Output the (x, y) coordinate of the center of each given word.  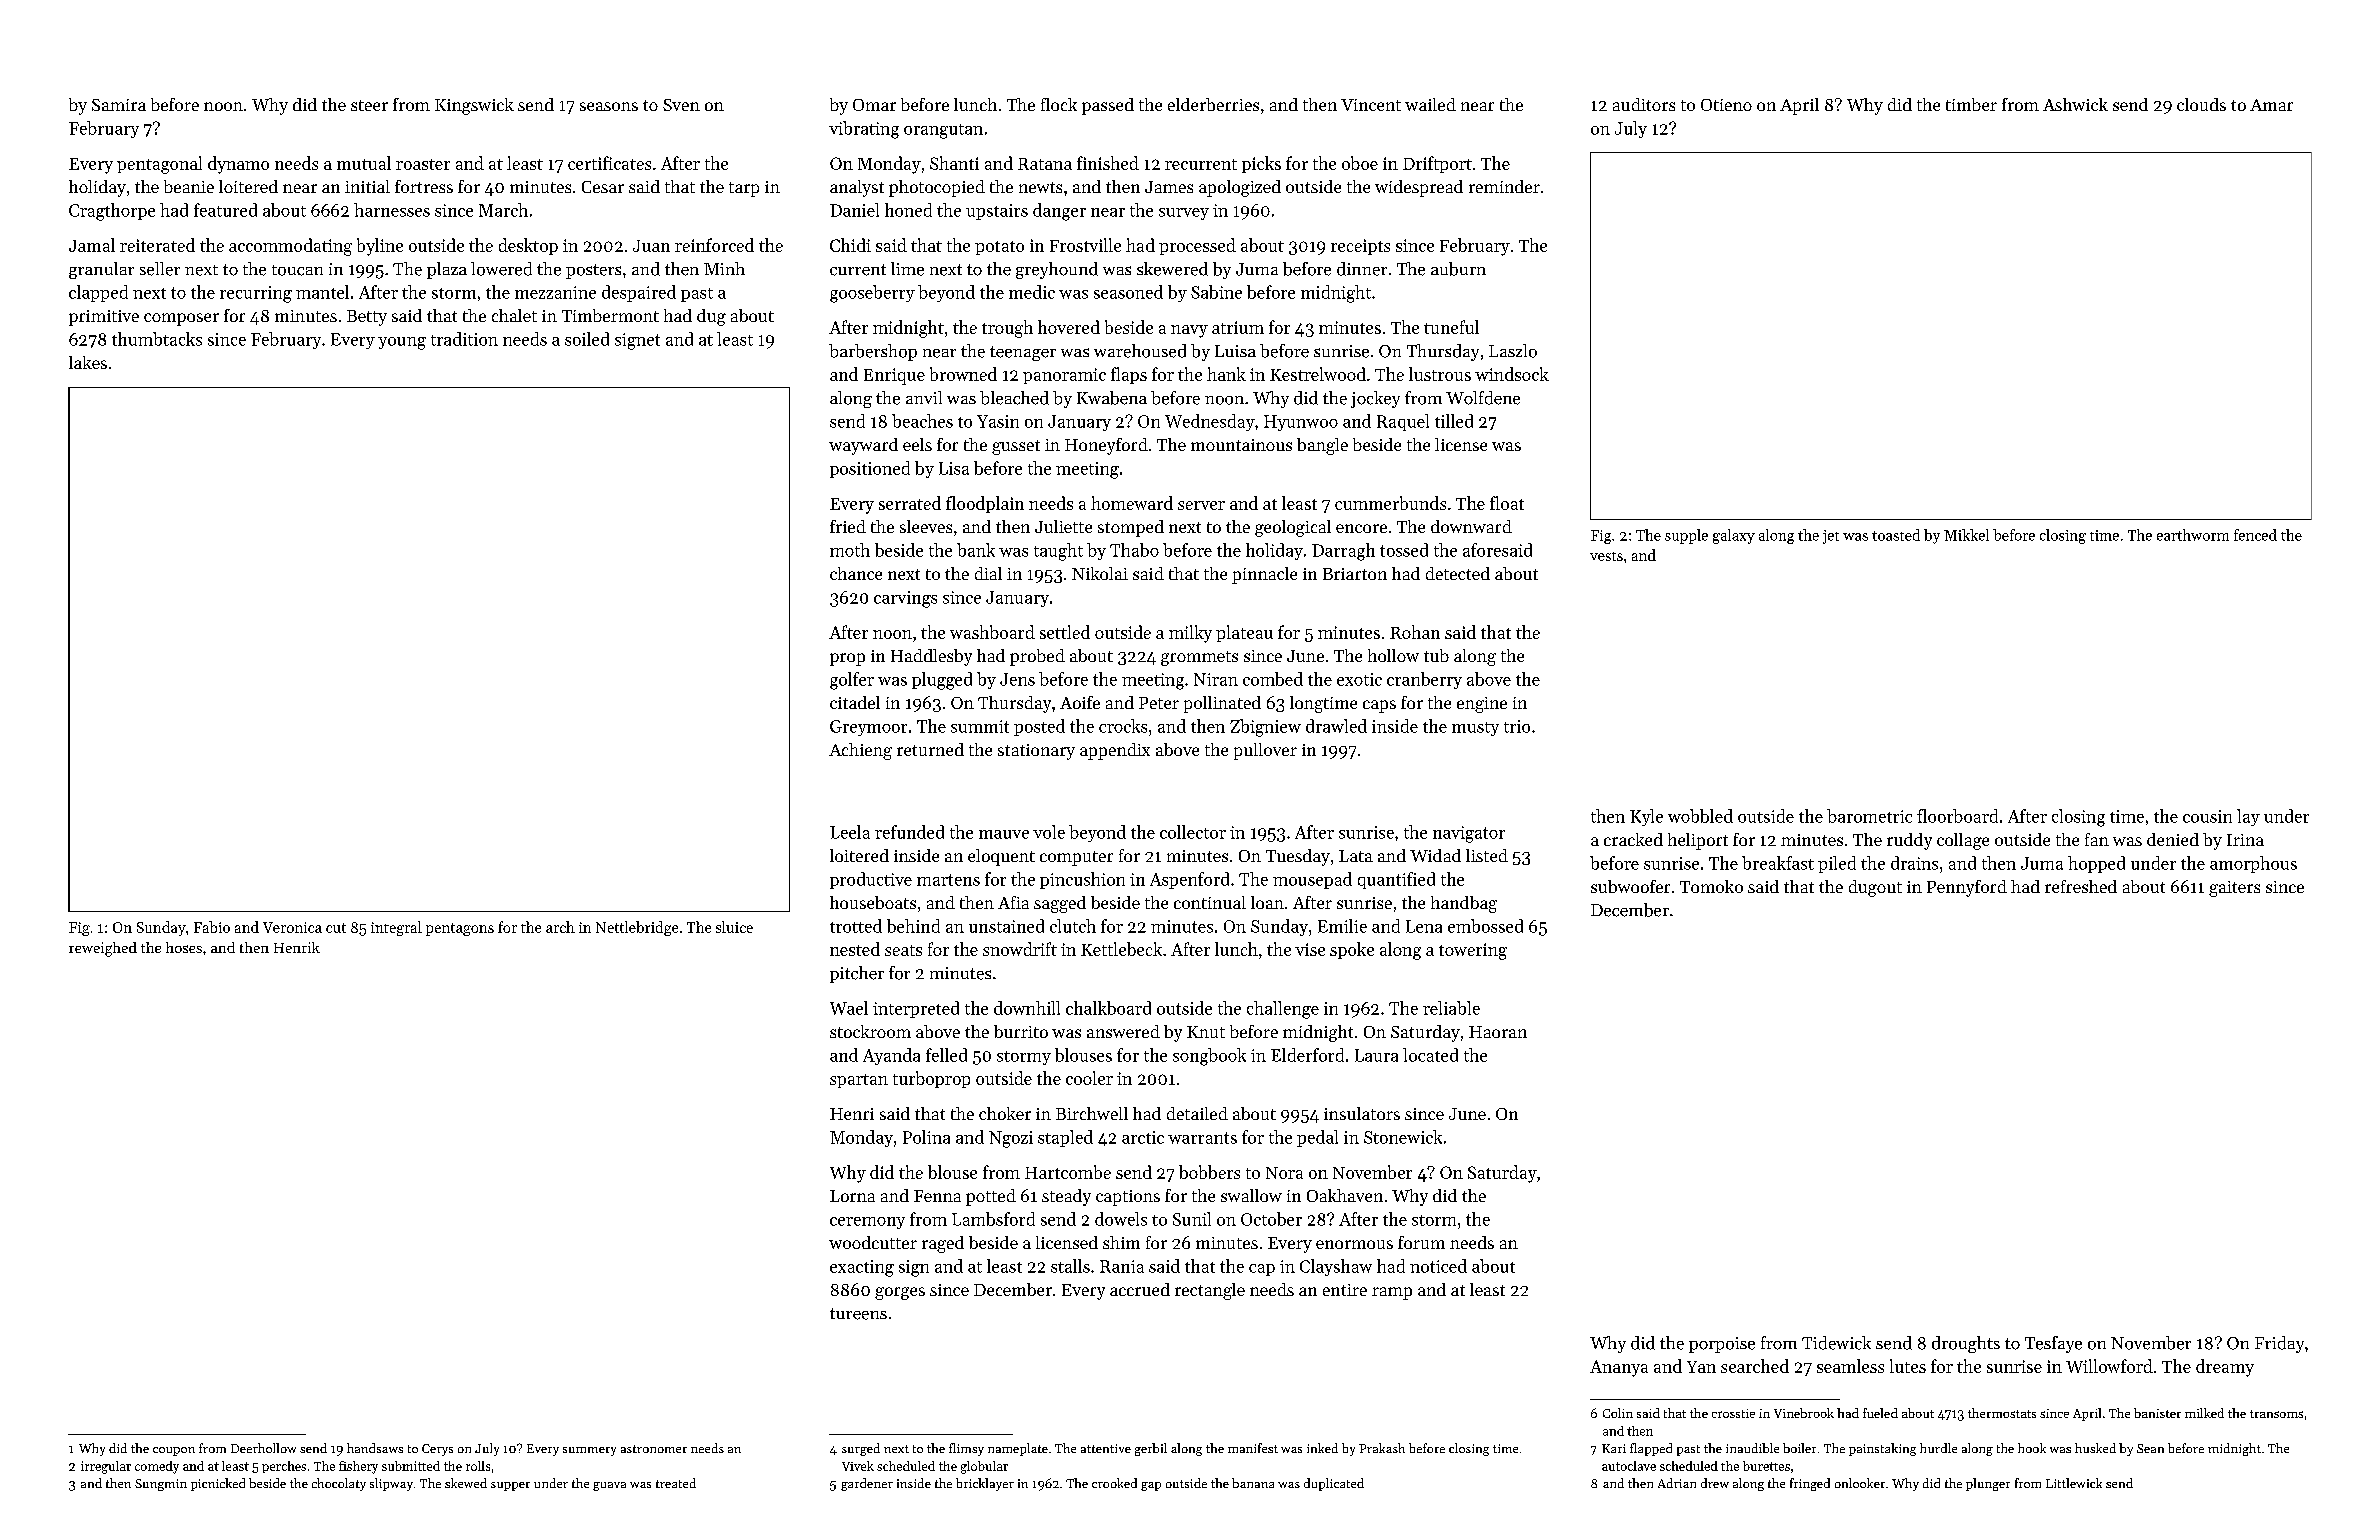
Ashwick (2075, 104)
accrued (1140, 1289)
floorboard (1957, 816)
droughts (1966, 1344)
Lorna (852, 1196)
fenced (2255, 535)
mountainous (1241, 445)
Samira (119, 105)
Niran (1216, 679)
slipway (391, 1484)
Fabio (212, 927)
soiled (587, 339)
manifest (1253, 1448)
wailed (1430, 104)
